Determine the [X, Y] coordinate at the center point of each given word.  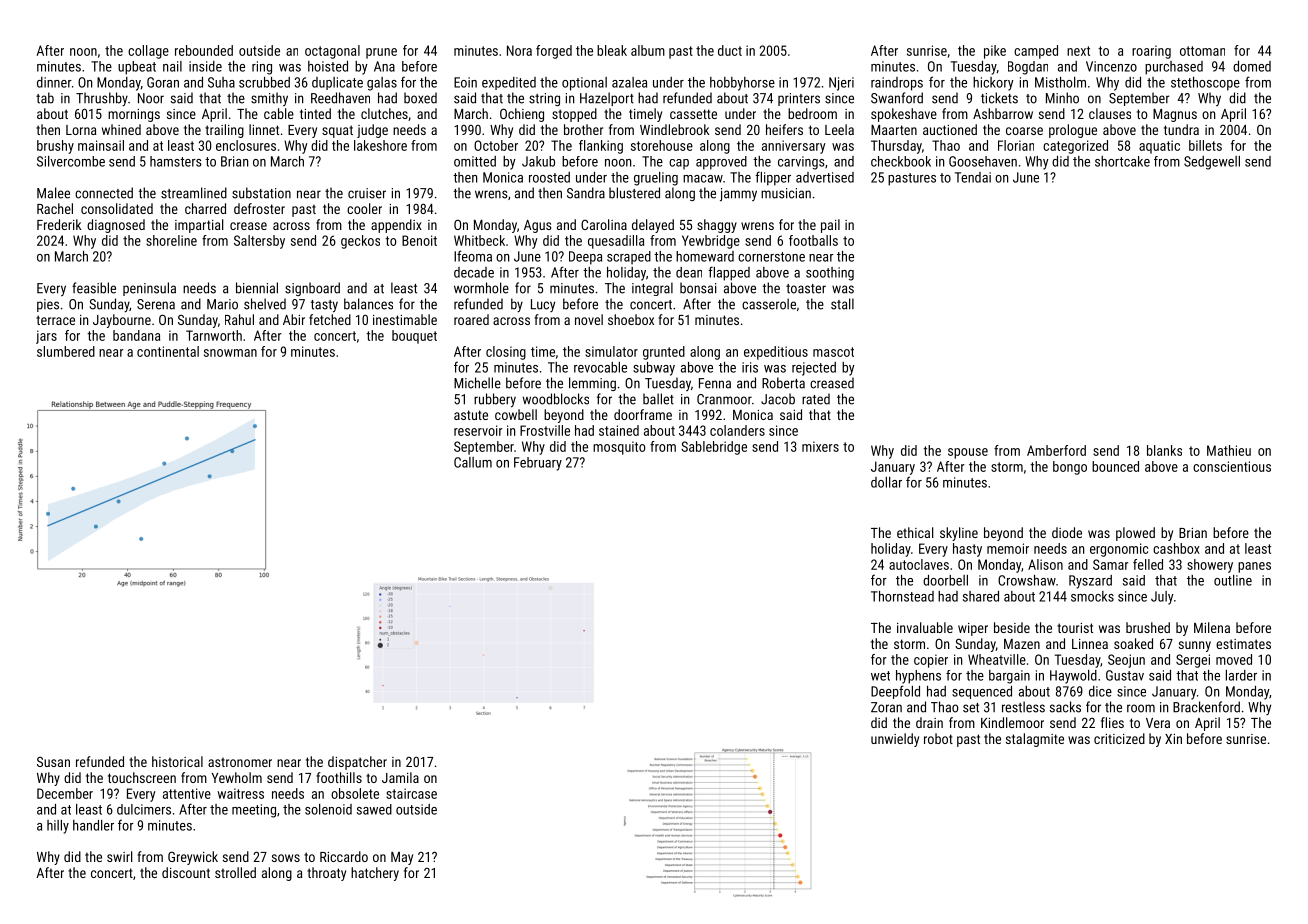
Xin [1173, 739]
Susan [53, 762]
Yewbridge [711, 242]
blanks [1164, 450]
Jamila [400, 777]
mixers [820, 446]
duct [730, 50]
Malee [53, 193]
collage [148, 52]
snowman [230, 353]
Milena [1212, 627]
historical [177, 761]
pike [995, 52]
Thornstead [902, 596]
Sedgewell [1212, 163]
